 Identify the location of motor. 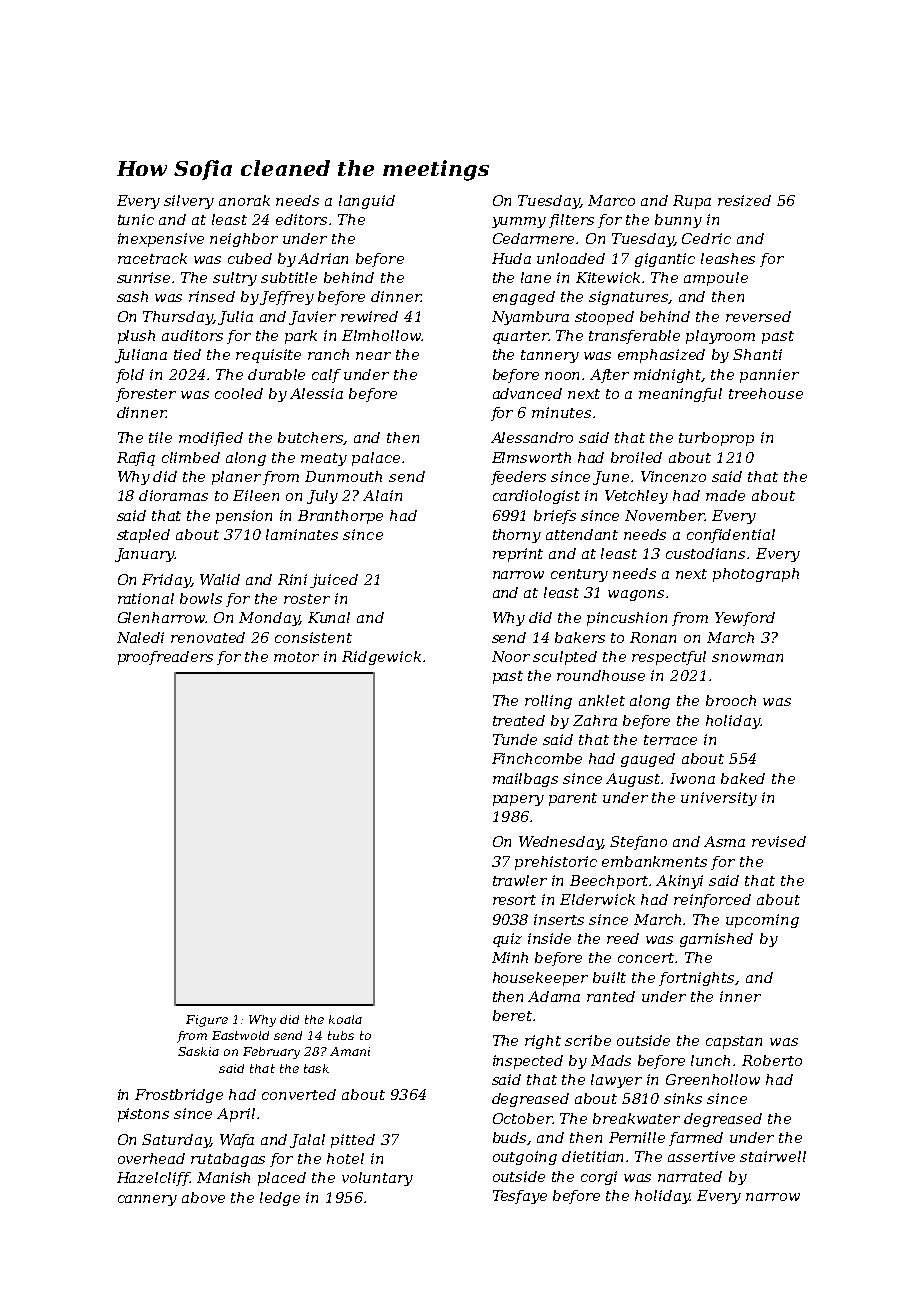
(296, 657).
